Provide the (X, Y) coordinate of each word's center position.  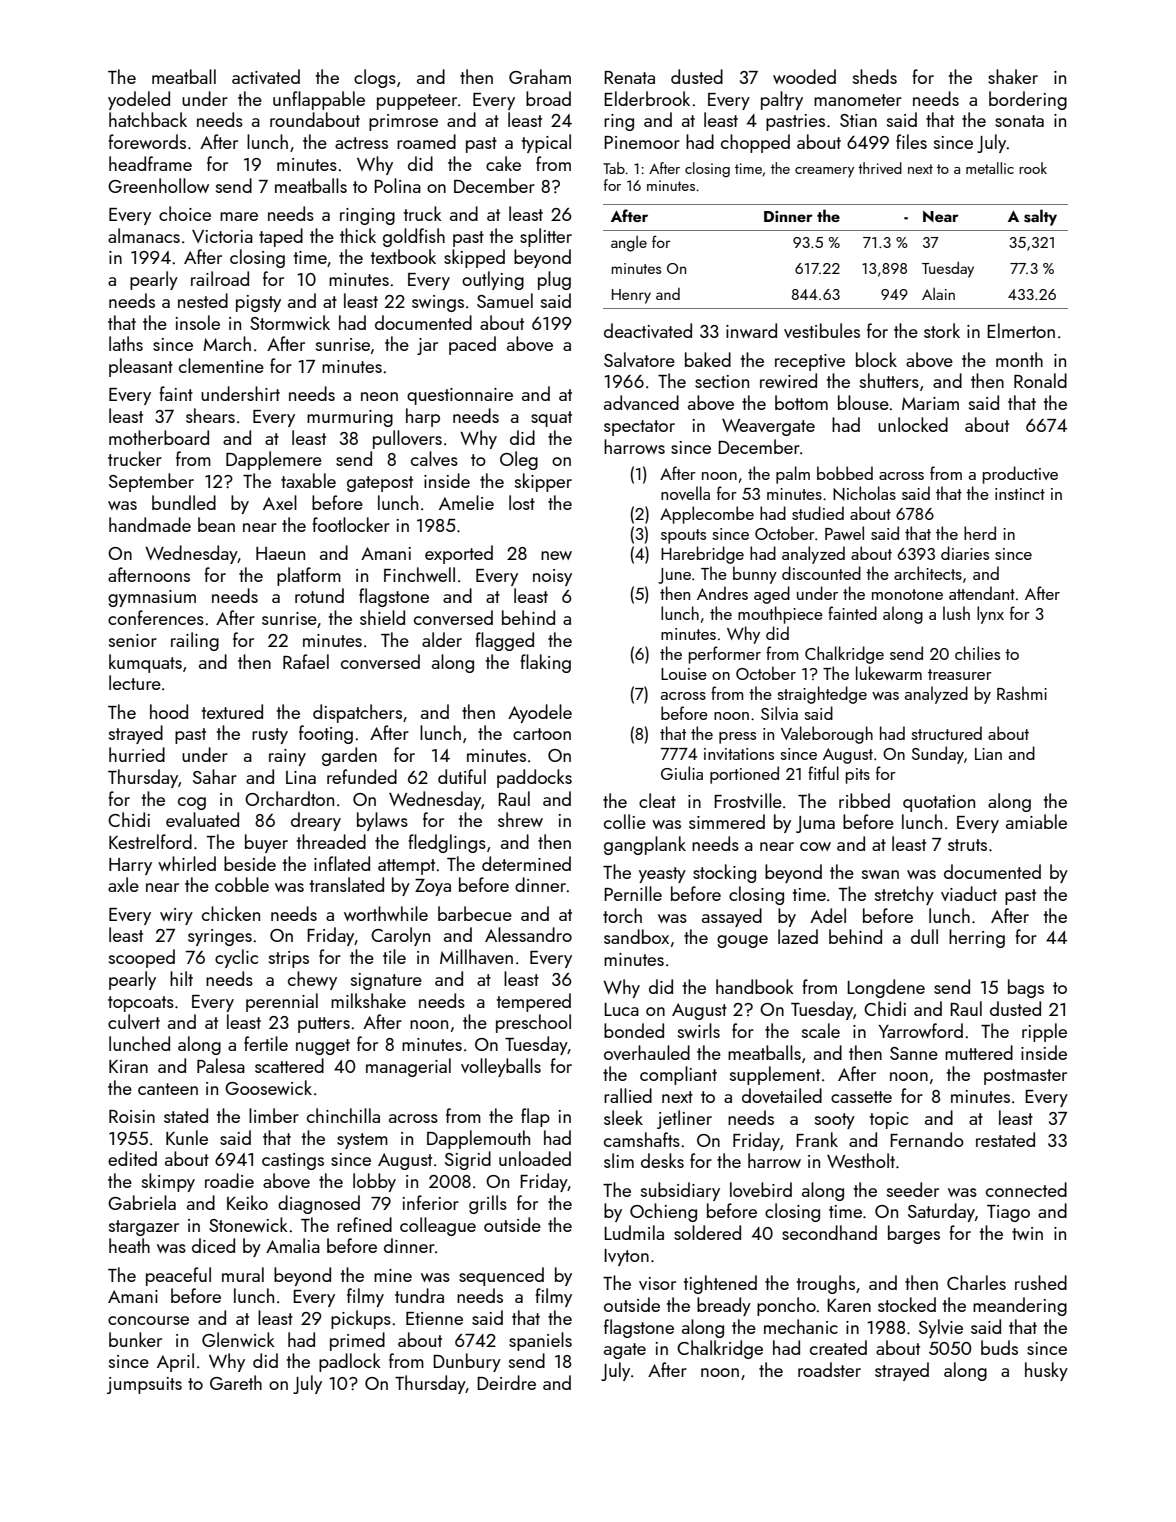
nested (203, 300)
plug (554, 280)
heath (129, 1245)
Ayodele (540, 713)
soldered (707, 1232)
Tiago (1008, 1213)
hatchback (148, 119)
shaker (1013, 76)
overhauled (647, 1052)
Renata (629, 77)
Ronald (1040, 380)
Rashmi (1022, 693)
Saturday (941, 1212)
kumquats (145, 663)
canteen (168, 1089)
